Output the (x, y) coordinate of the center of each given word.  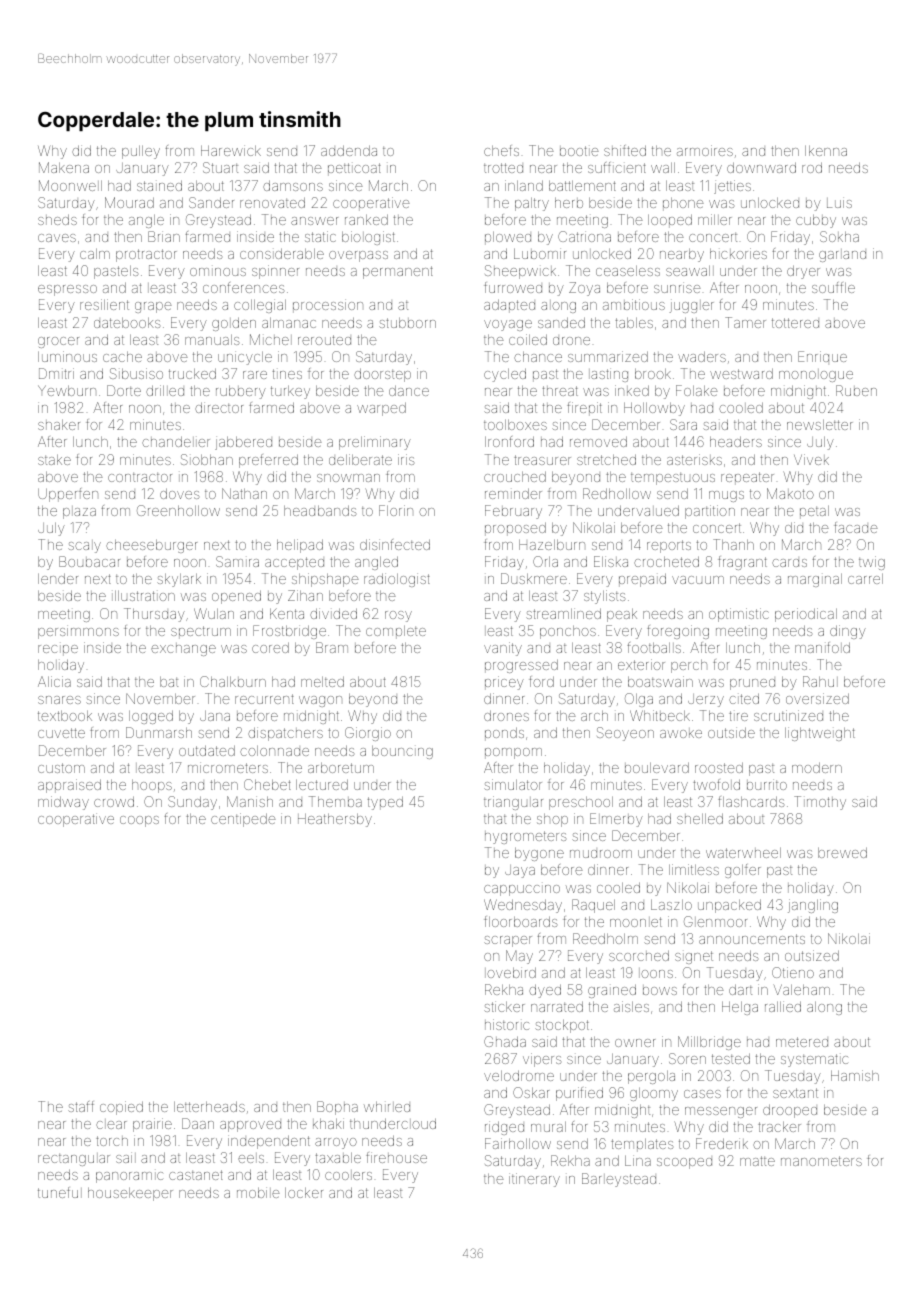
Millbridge (709, 1043)
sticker (504, 1006)
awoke (681, 733)
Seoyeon (625, 734)
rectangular (74, 1159)
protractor (146, 255)
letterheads (209, 1106)
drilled (165, 390)
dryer (803, 272)
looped (670, 221)
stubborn (407, 323)
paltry (532, 204)
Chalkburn (233, 681)
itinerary (534, 1180)
